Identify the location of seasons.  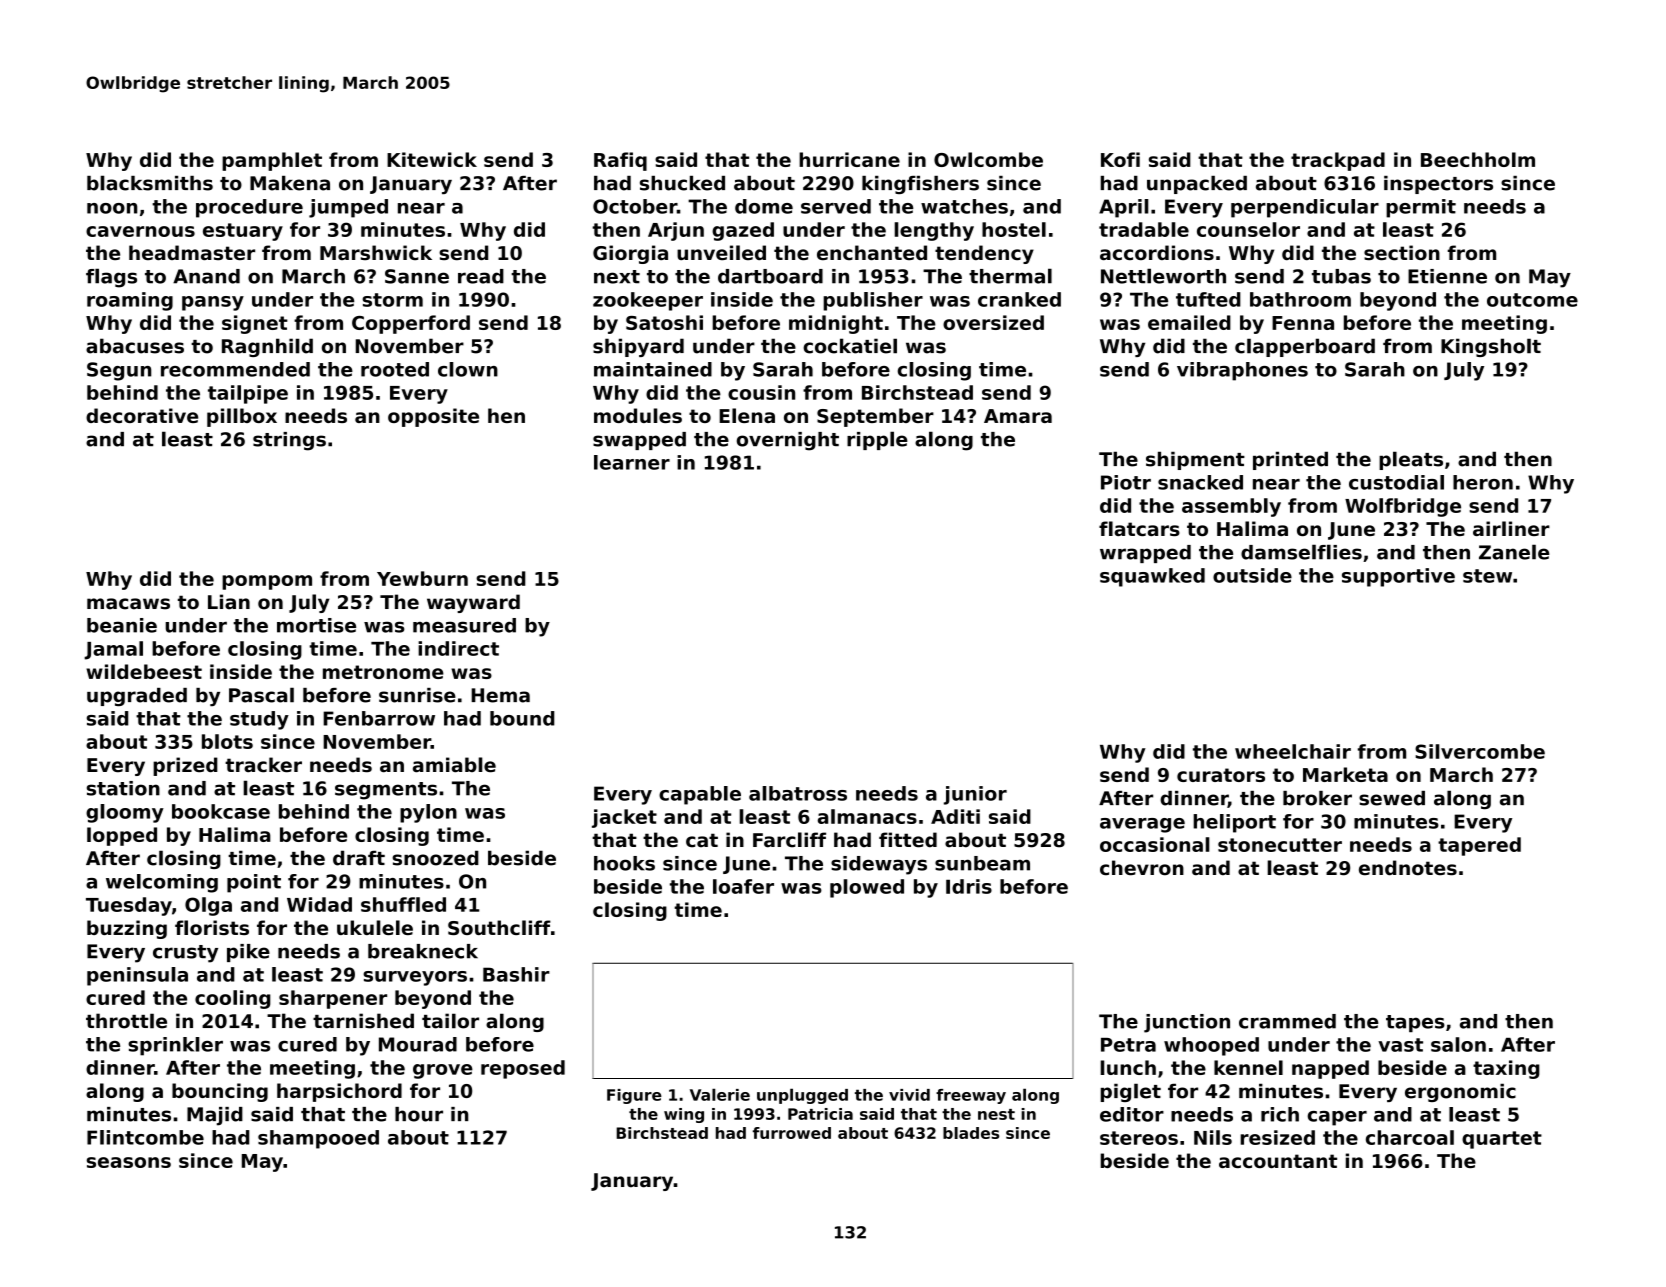
(129, 1162).
